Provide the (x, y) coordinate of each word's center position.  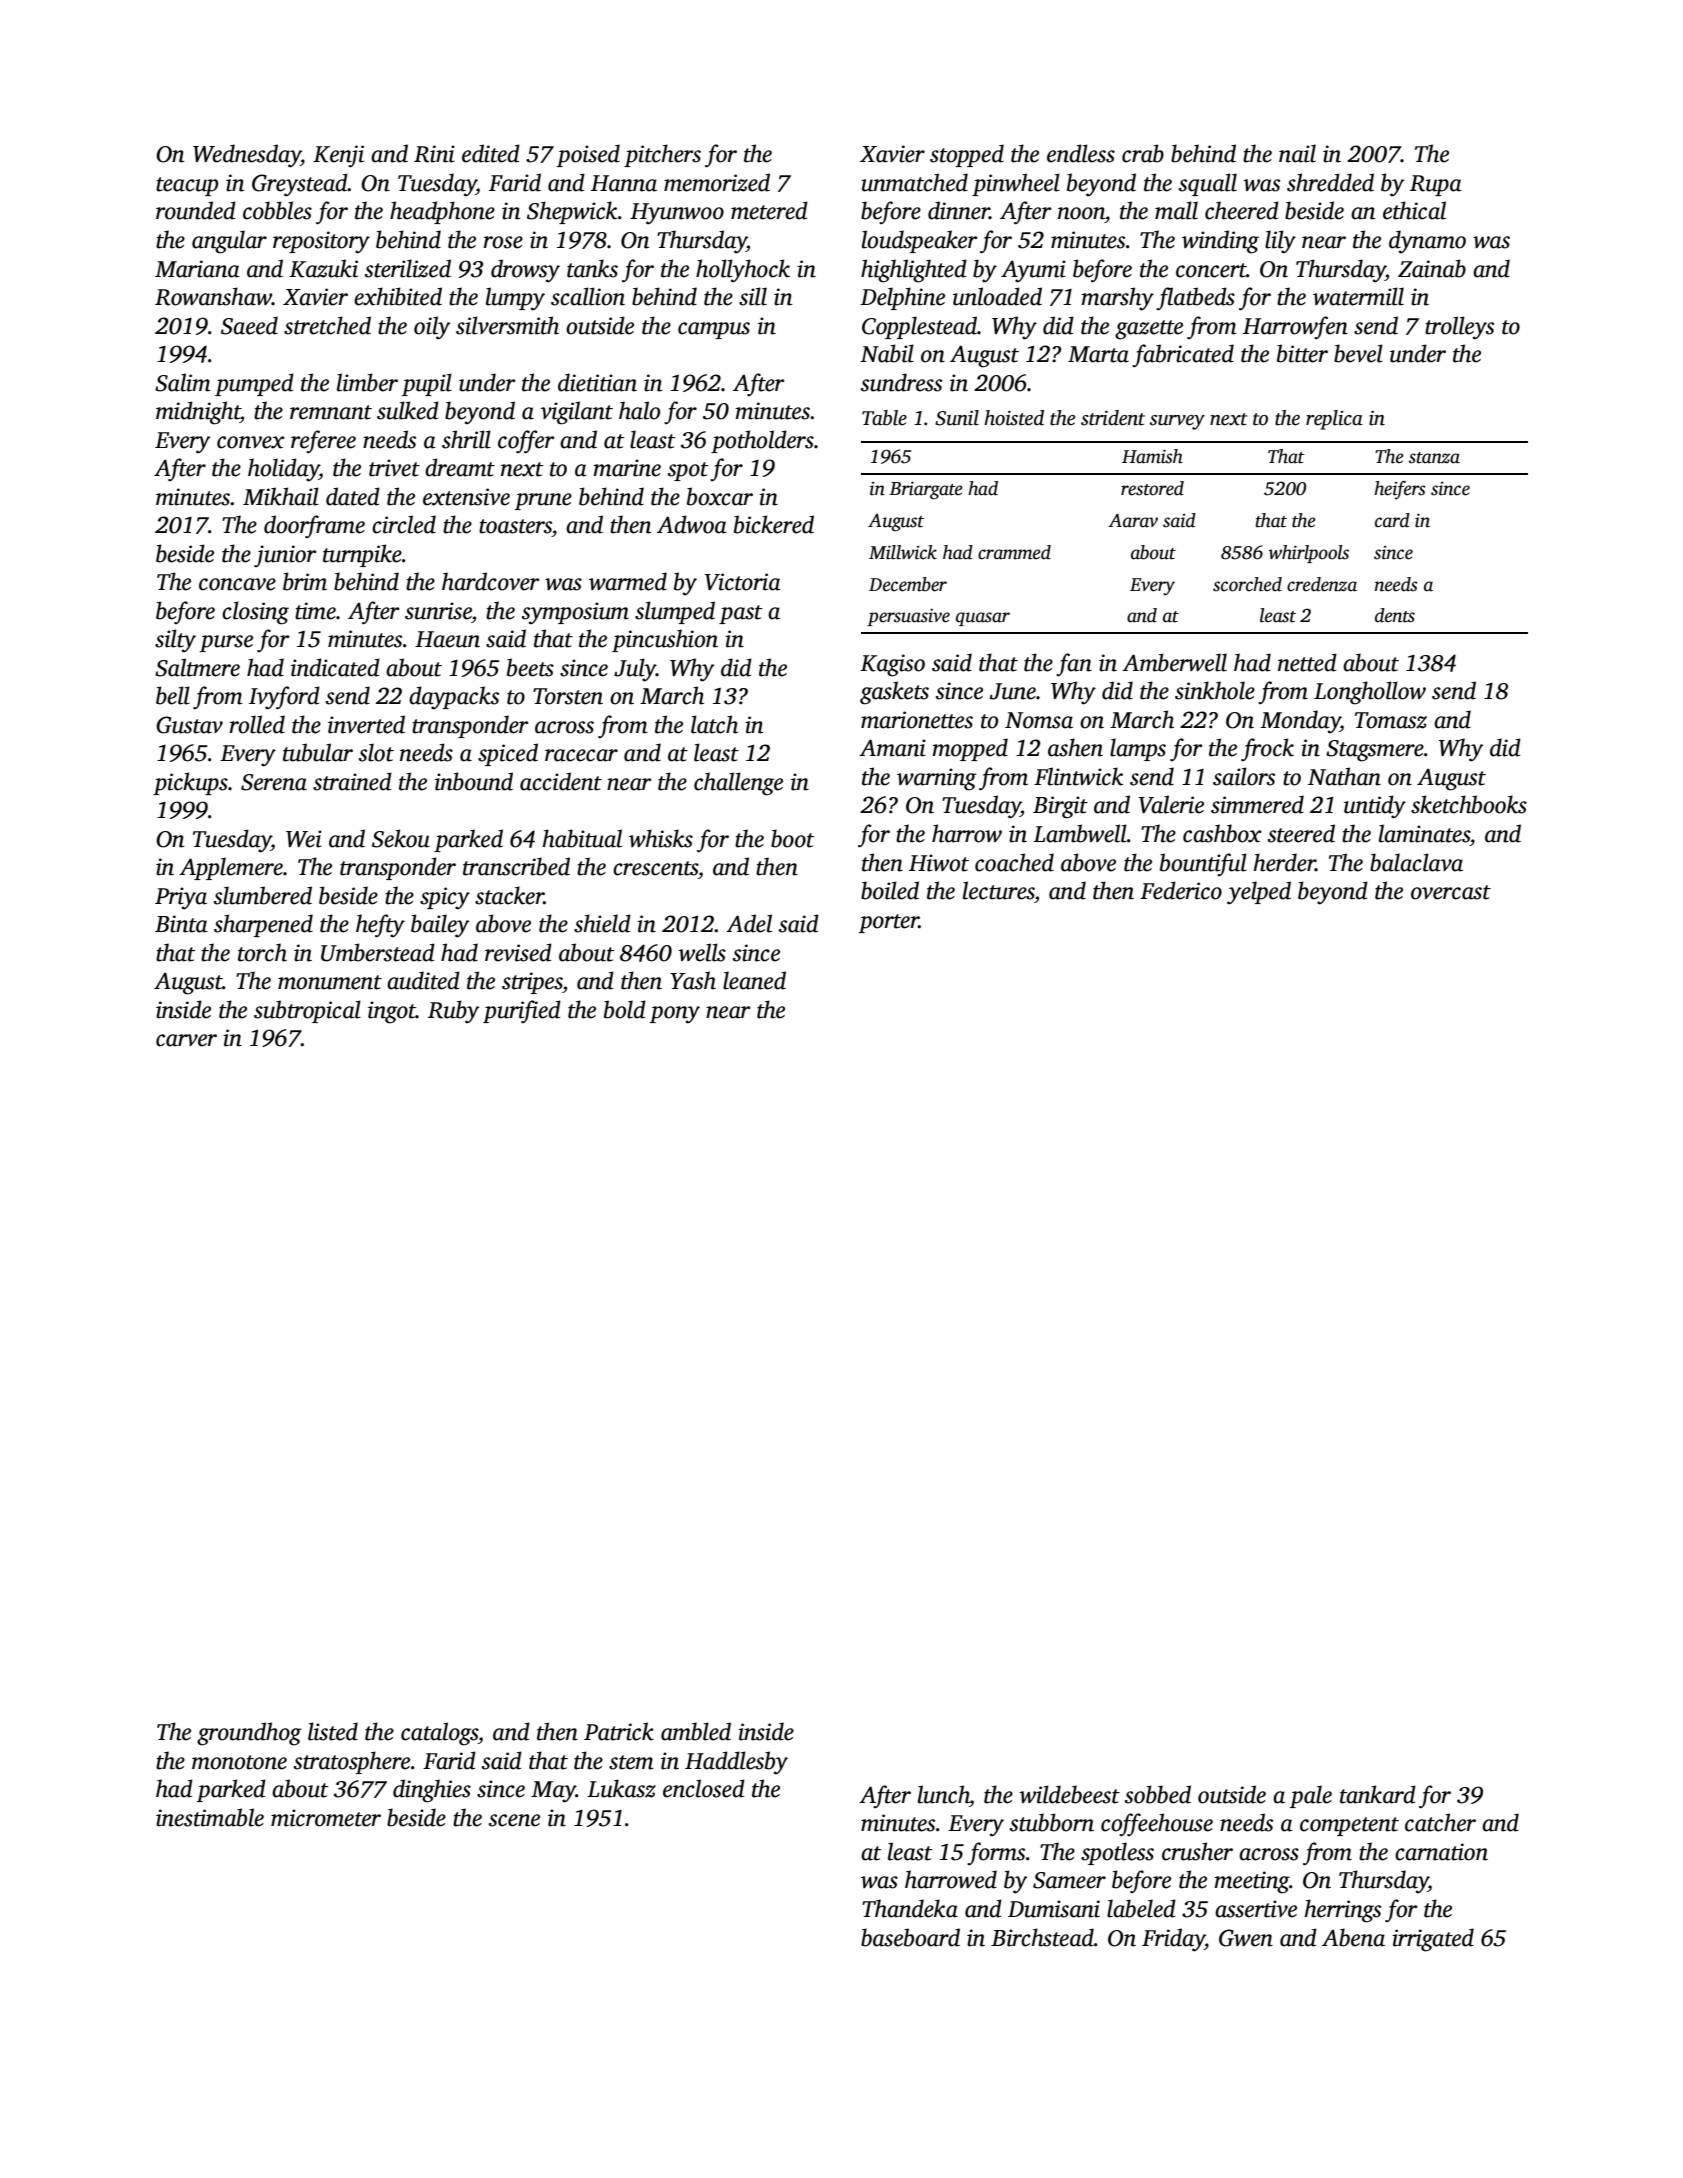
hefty (380, 926)
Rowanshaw (213, 296)
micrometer (326, 1818)
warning (937, 779)
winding (1220, 242)
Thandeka (910, 1908)
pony (674, 1015)
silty (175, 641)
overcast (1451, 892)
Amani (892, 748)
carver (186, 1040)
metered (769, 210)
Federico (1181, 890)
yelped (1259, 893)
